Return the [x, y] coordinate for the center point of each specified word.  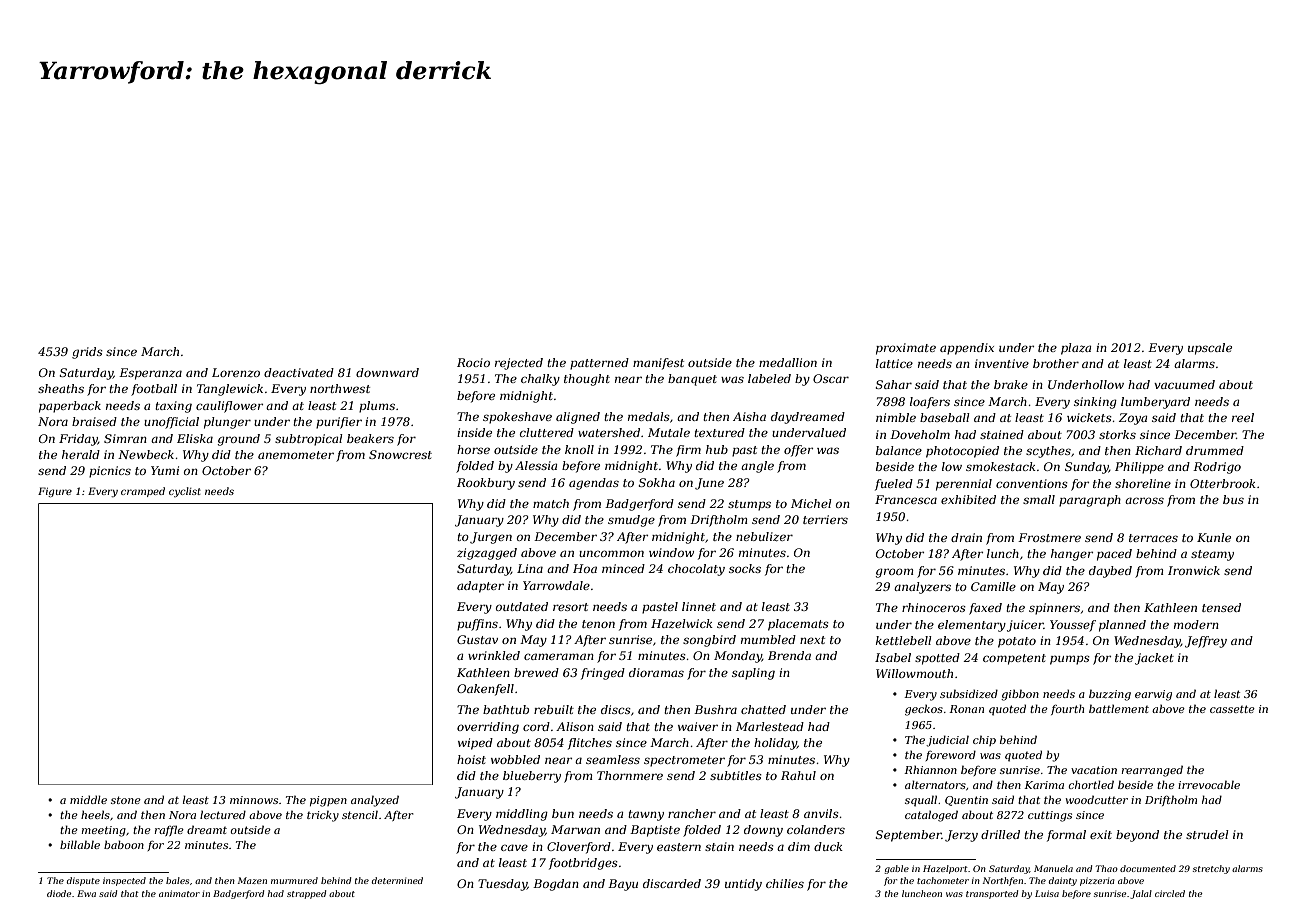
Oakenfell [485, 690]
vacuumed [1184, 384]
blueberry [532, 777]
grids [87, 353]
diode [59, 893]
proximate [906, 349]
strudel [1207, 834]
